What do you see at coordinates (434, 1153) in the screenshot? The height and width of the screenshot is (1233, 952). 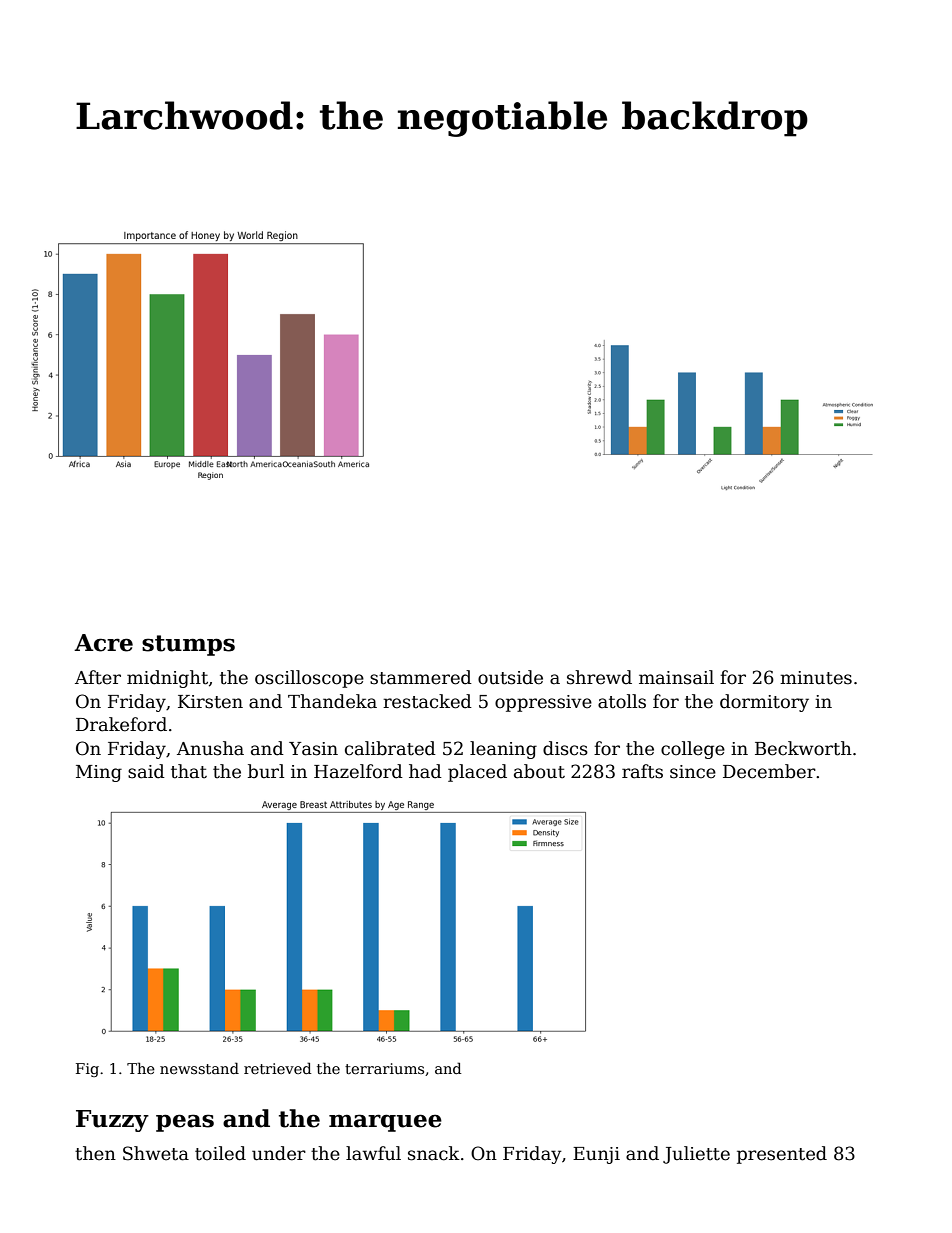 I see `snack` at bounding box center [434, 1153].
